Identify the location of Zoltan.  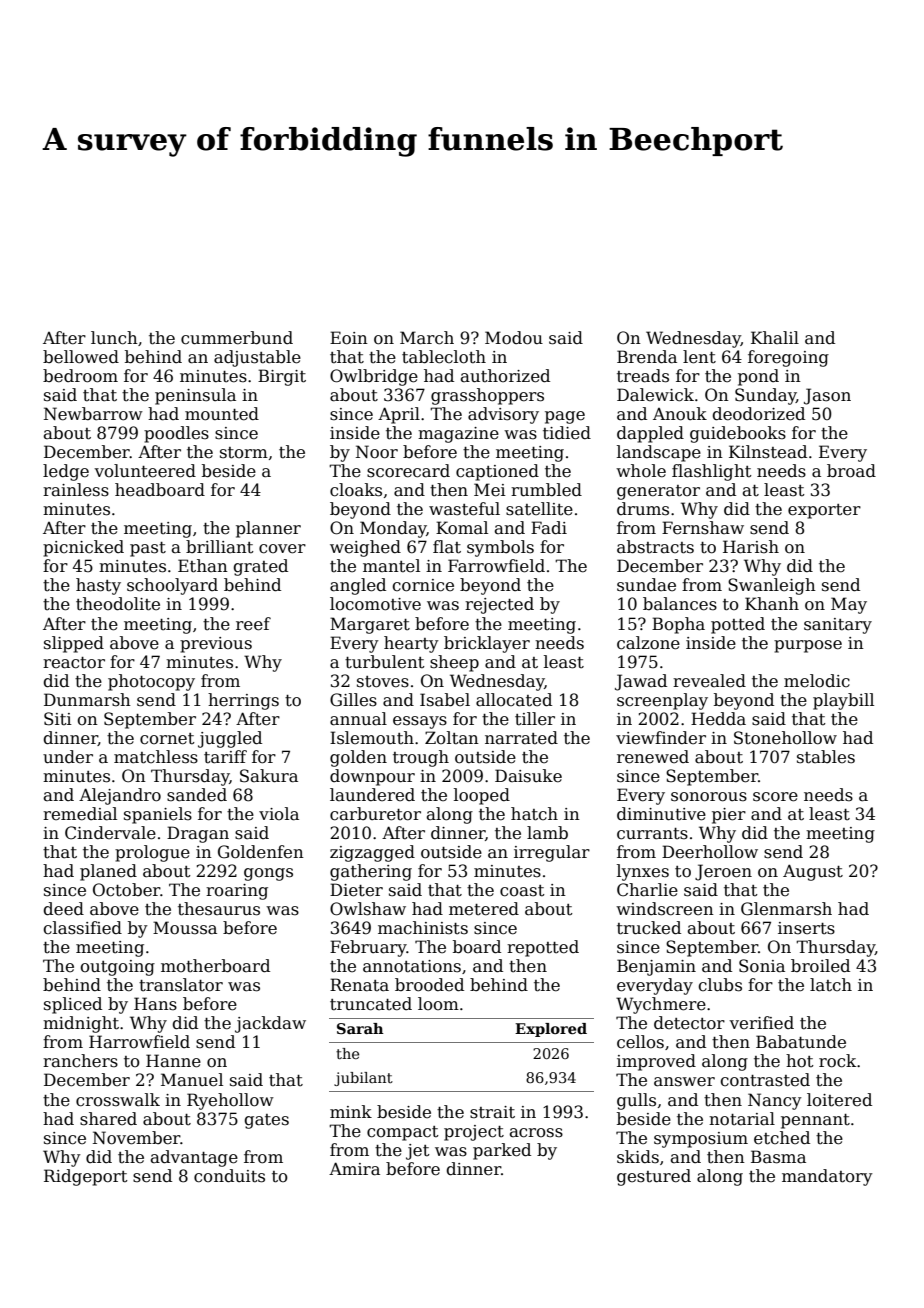
(452, 738).
